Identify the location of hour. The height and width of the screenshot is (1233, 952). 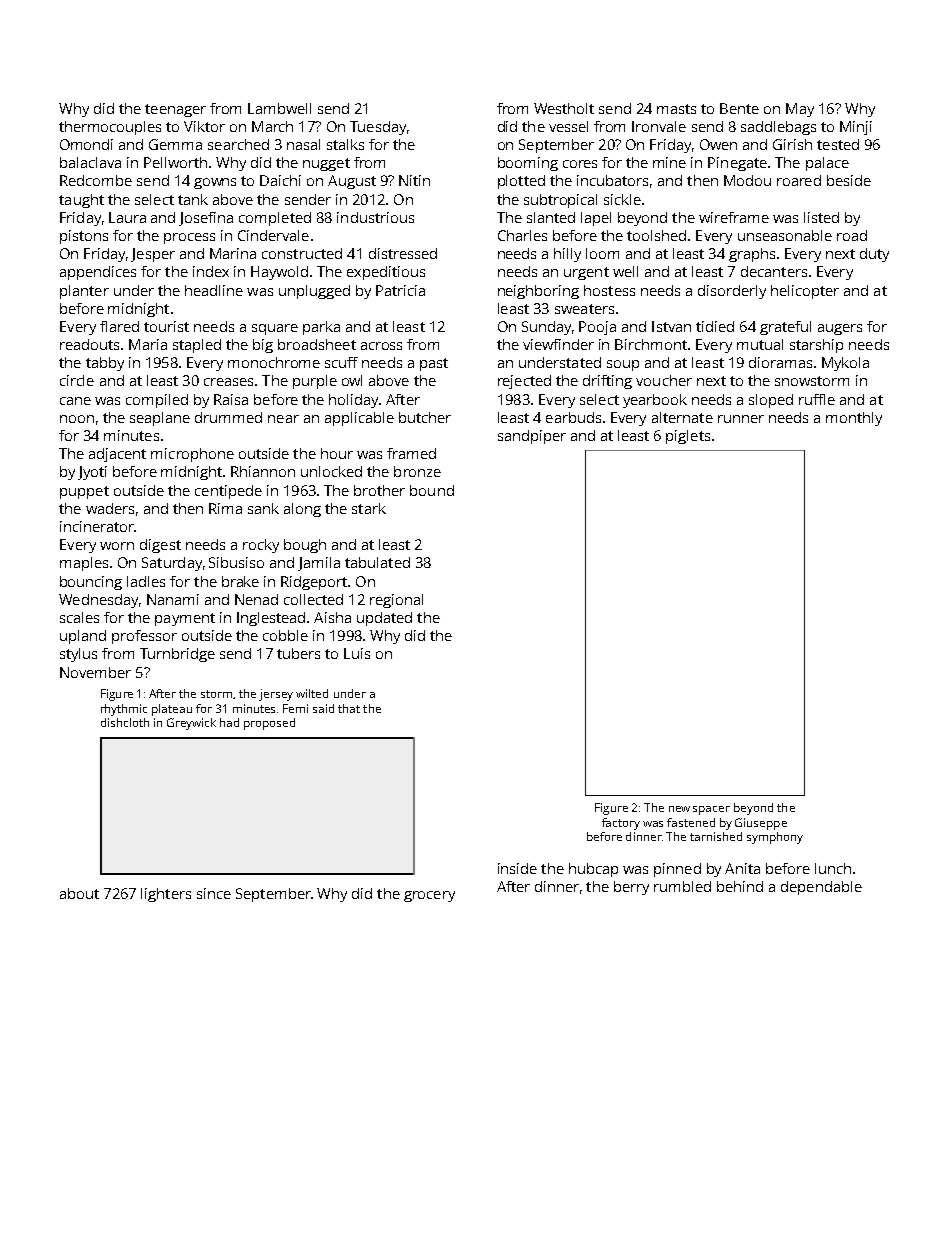
(337, 453).
